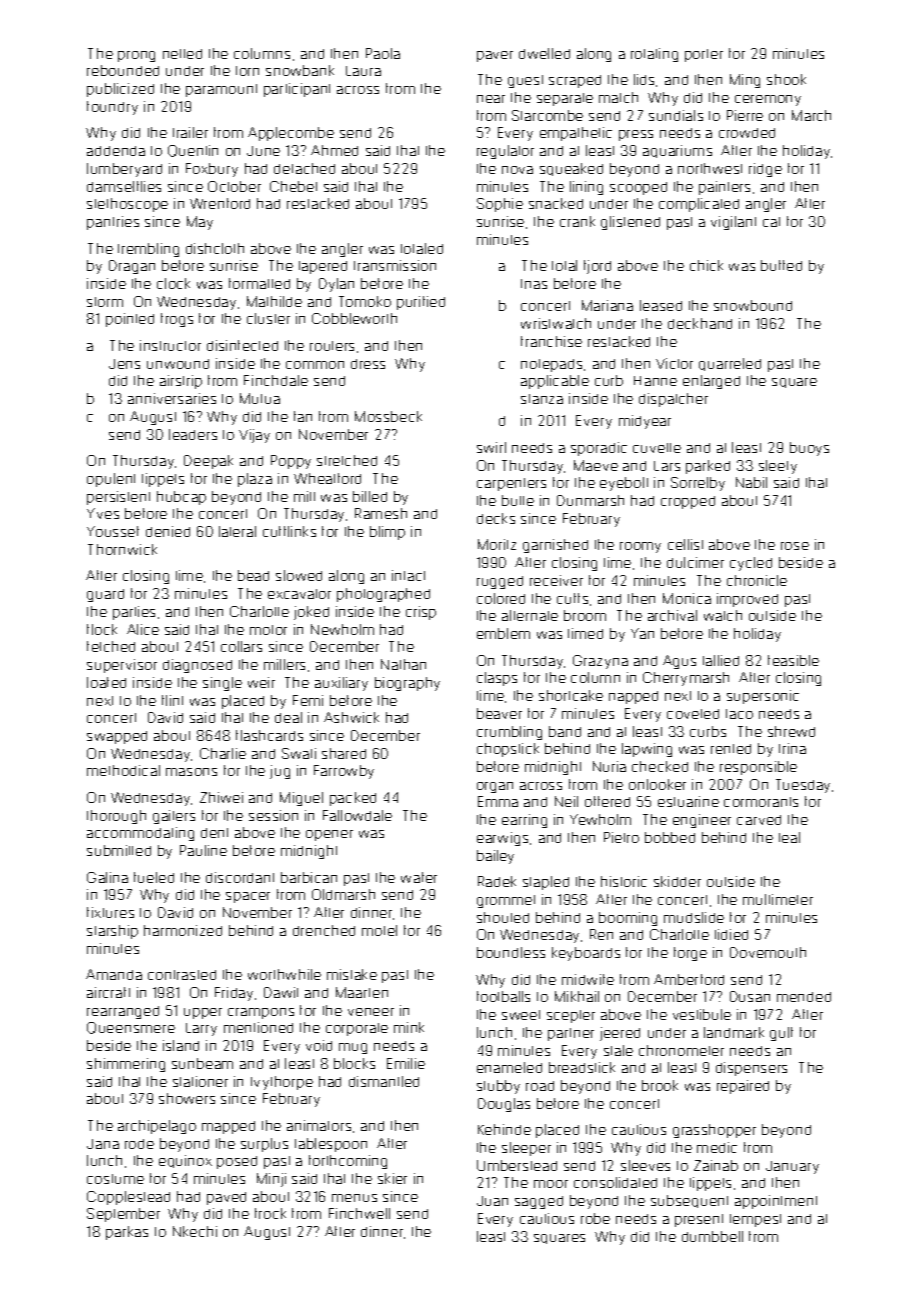 Image resolution: width=924 pixels, height=1308 pixels. Describe the element at coordinates (419, 877) in the image. I see `wafer` at that location.
